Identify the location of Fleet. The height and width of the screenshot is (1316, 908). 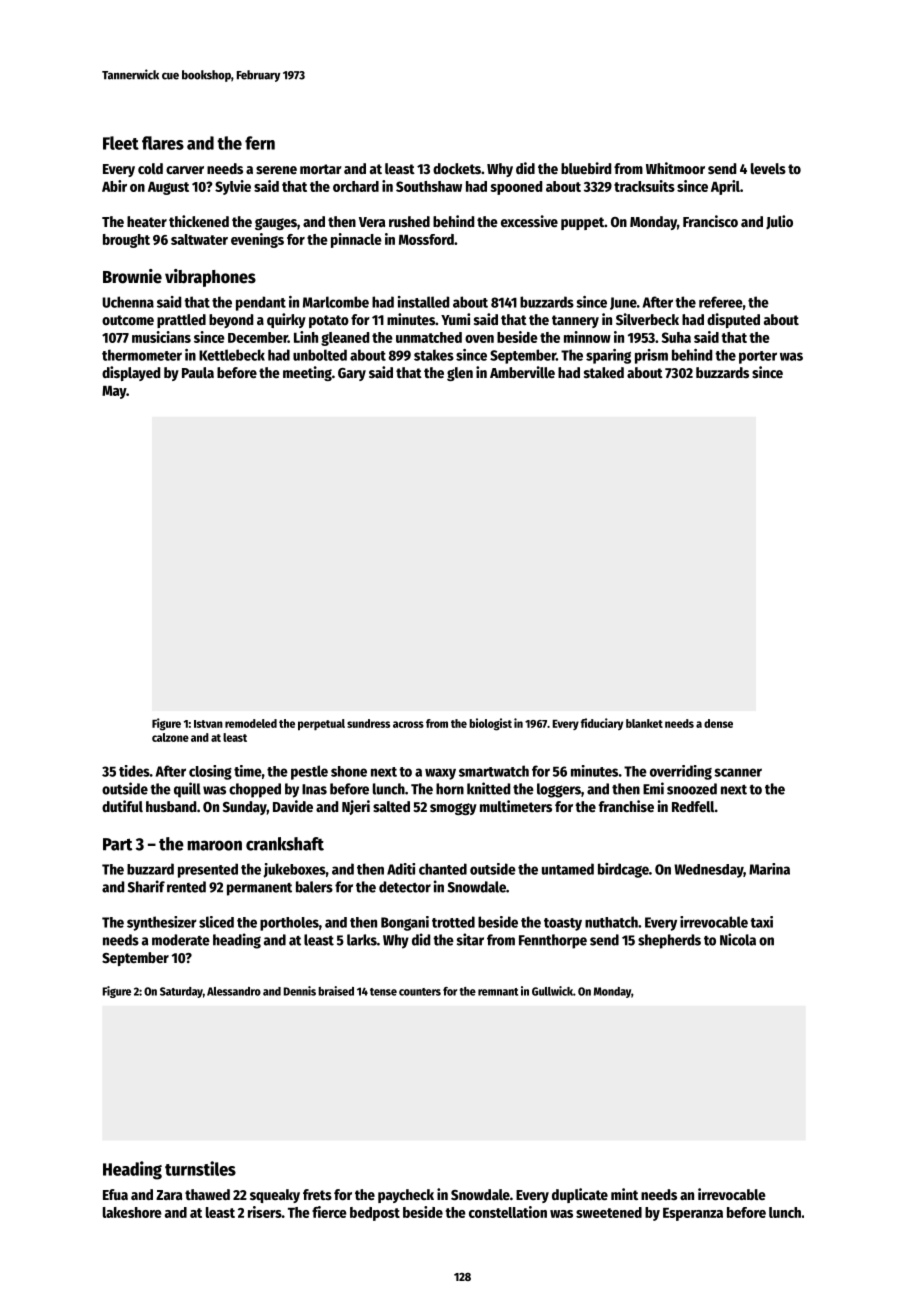
(121, 143).
